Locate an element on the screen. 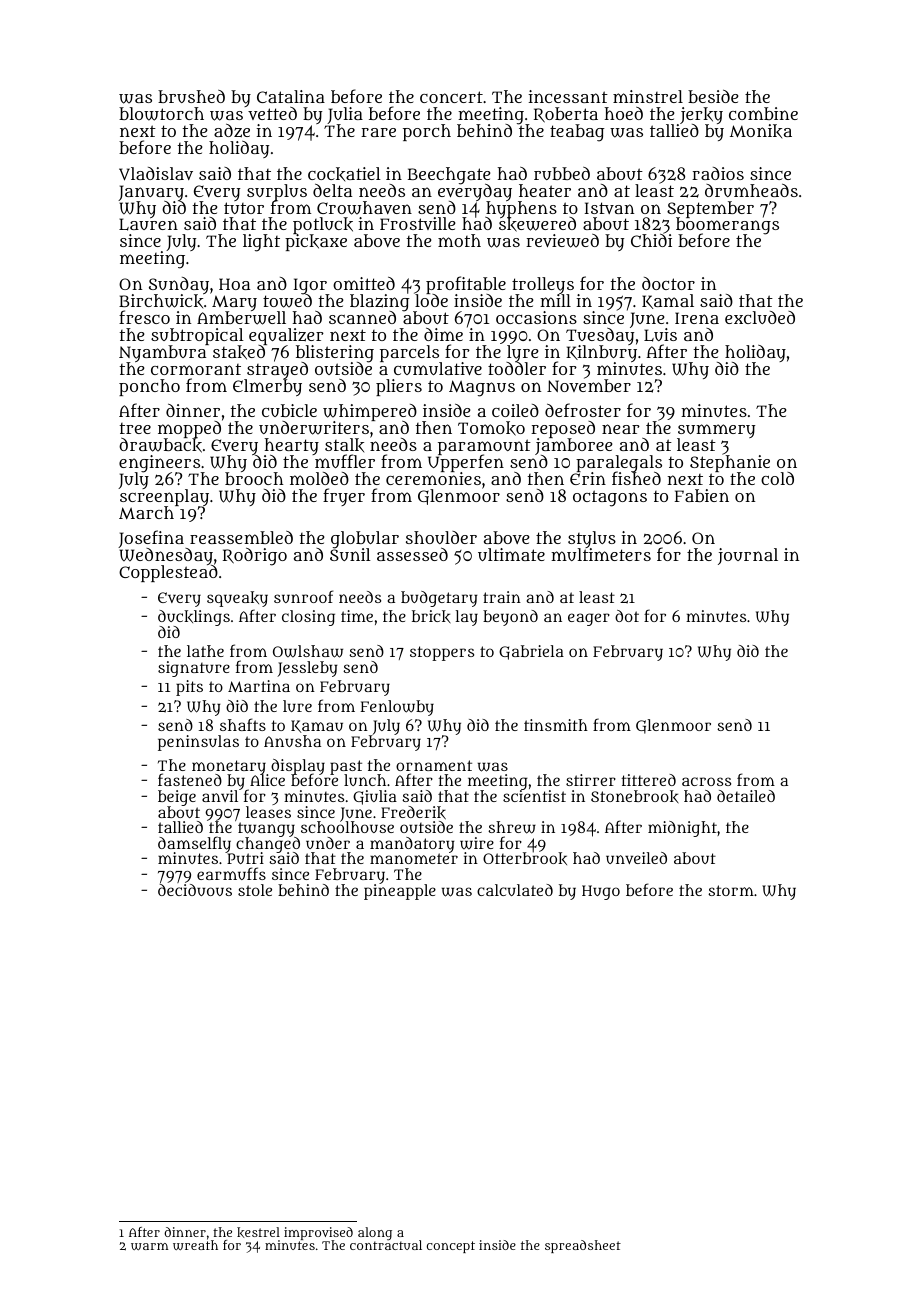 The width and height of the screenshot is (924, 1308). Hoa is located at coordinates (234, 284).
